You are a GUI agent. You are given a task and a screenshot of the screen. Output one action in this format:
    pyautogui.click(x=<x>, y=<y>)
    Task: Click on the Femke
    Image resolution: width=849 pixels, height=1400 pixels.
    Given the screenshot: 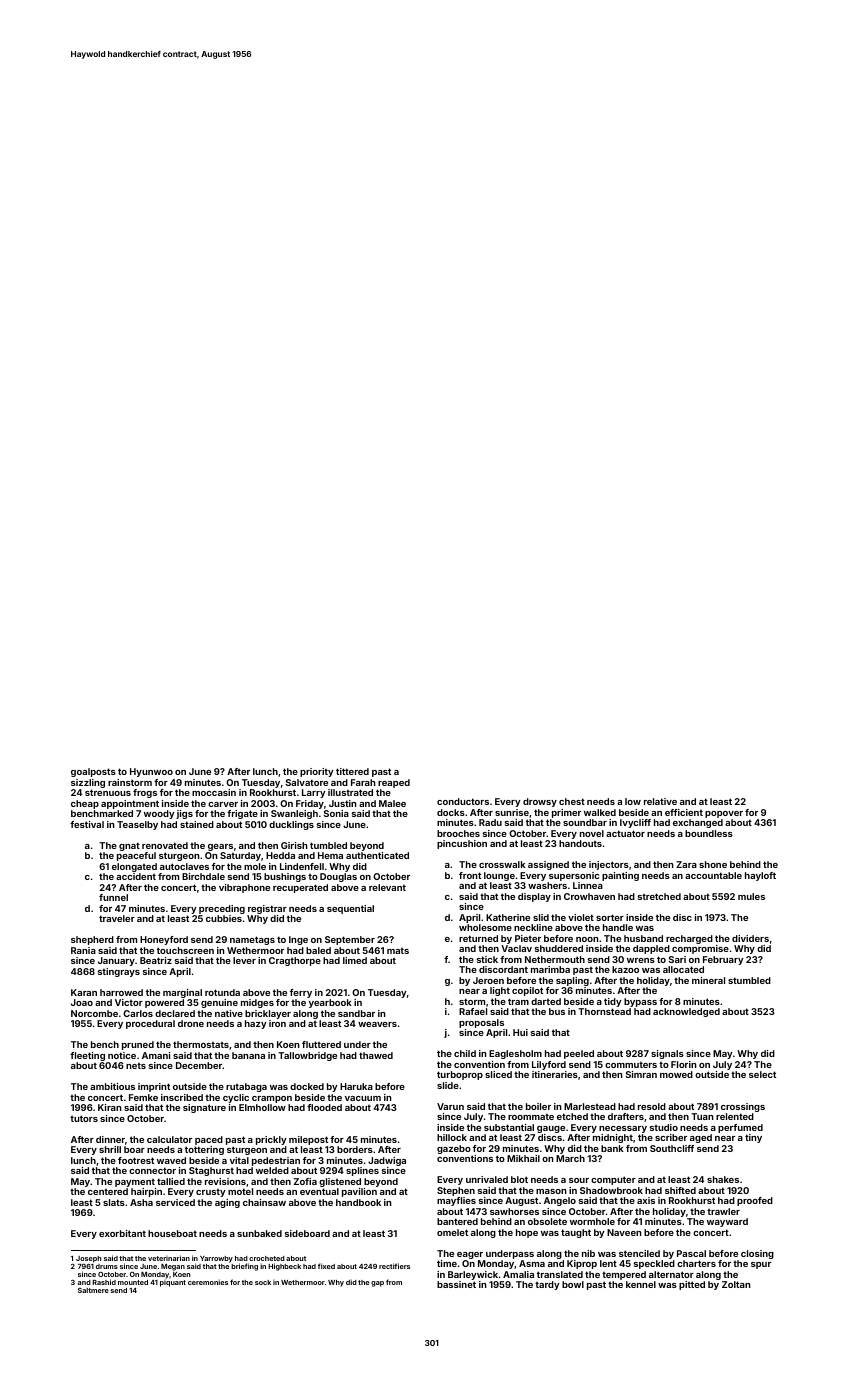 What is the action you would take?
    pyautogui.click(x=143, y=1097)
